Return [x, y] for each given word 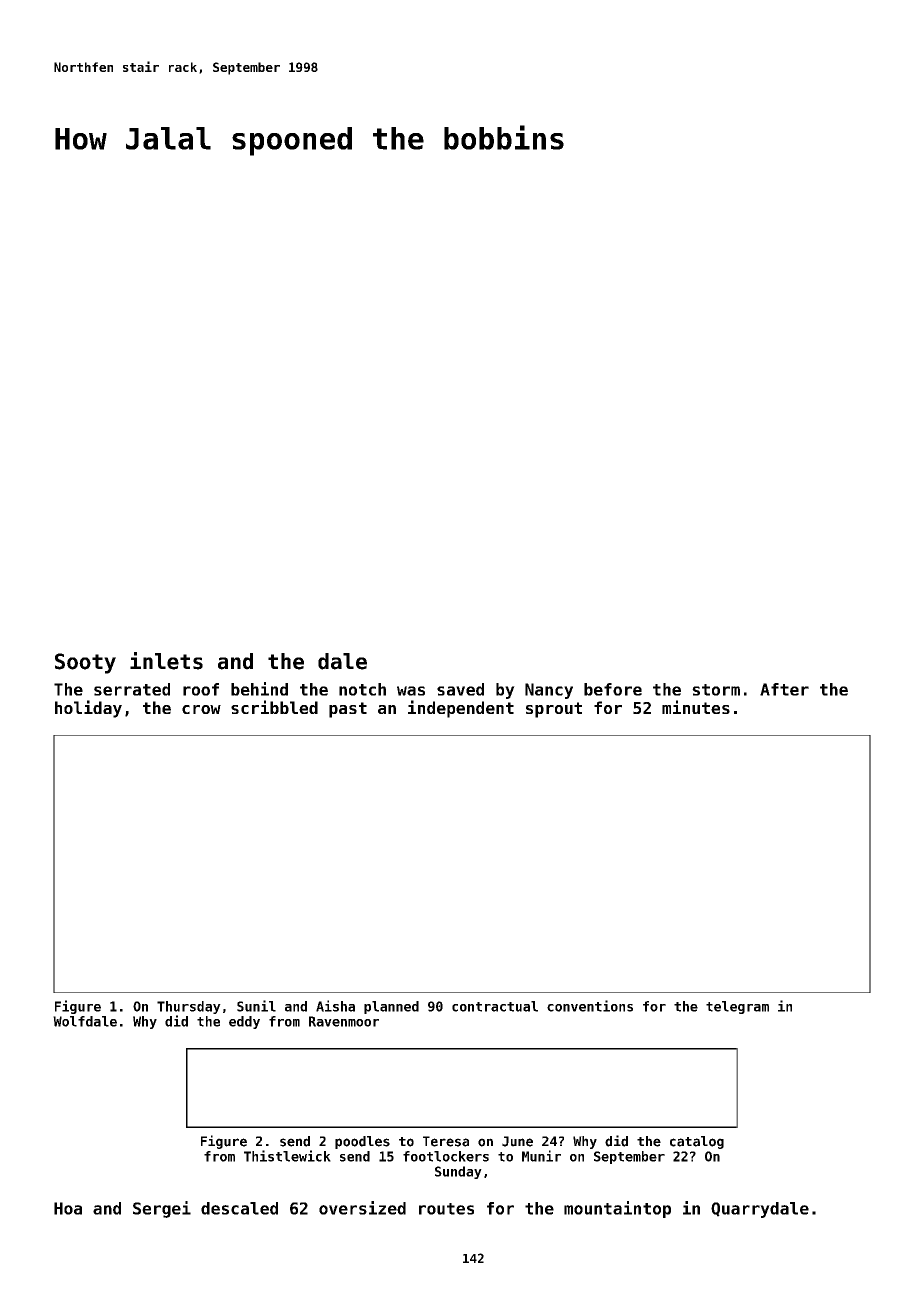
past [348, 710]
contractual [495, 1006]
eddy [244, 1022]
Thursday [189, 1007]
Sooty [85, 663]
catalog [697, 1142]
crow [201, 709]
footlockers [446, 1156]
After [784, 689]
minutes [696, 707]
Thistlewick [287, 1156]
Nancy [549, 691]
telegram [737, 1007]
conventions [590, 1006]
